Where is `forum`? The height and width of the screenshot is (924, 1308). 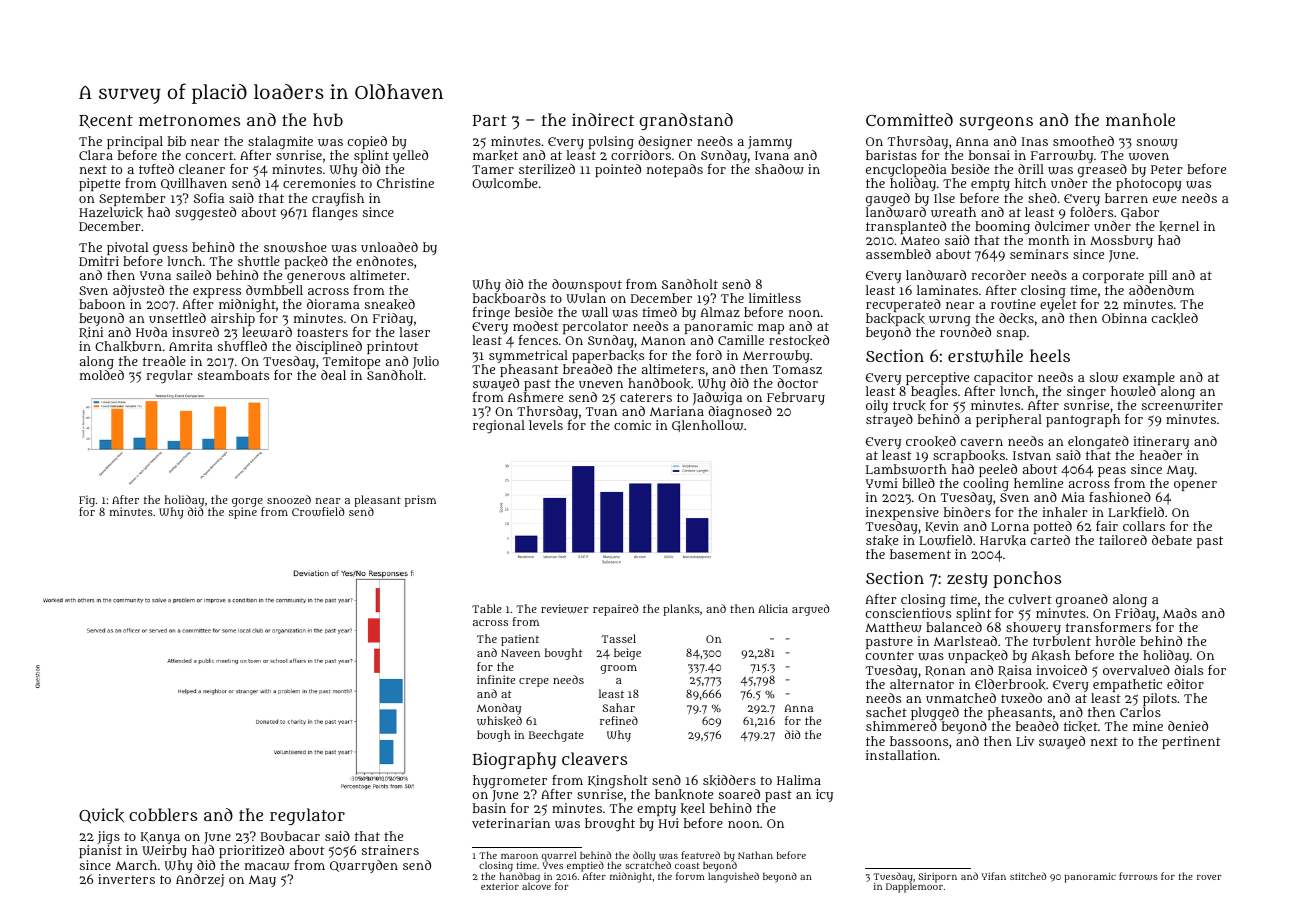 forum is located at coordinates (690, 876).
